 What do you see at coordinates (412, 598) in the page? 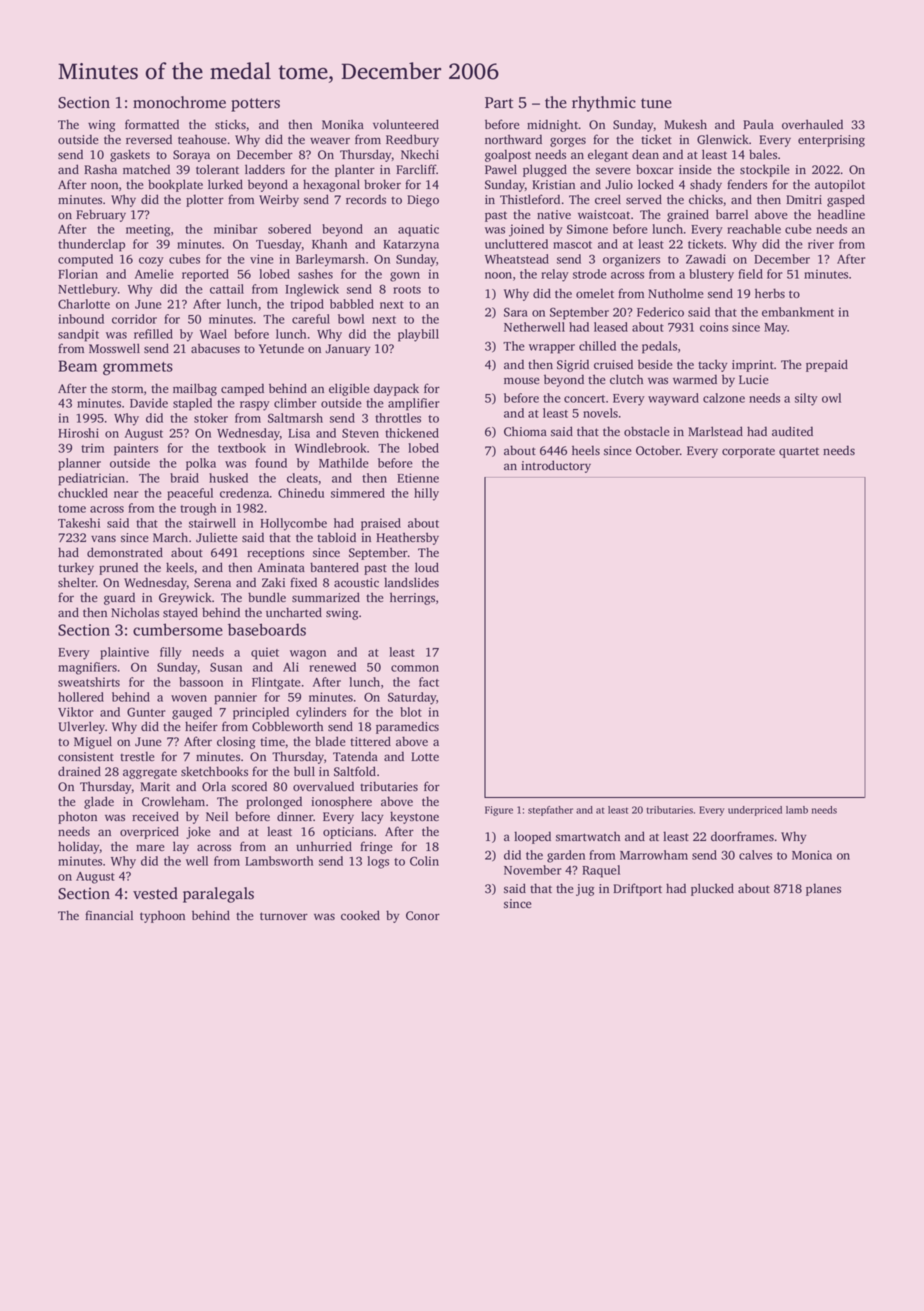
I see `herrings` at bounding box center [412, 598].
